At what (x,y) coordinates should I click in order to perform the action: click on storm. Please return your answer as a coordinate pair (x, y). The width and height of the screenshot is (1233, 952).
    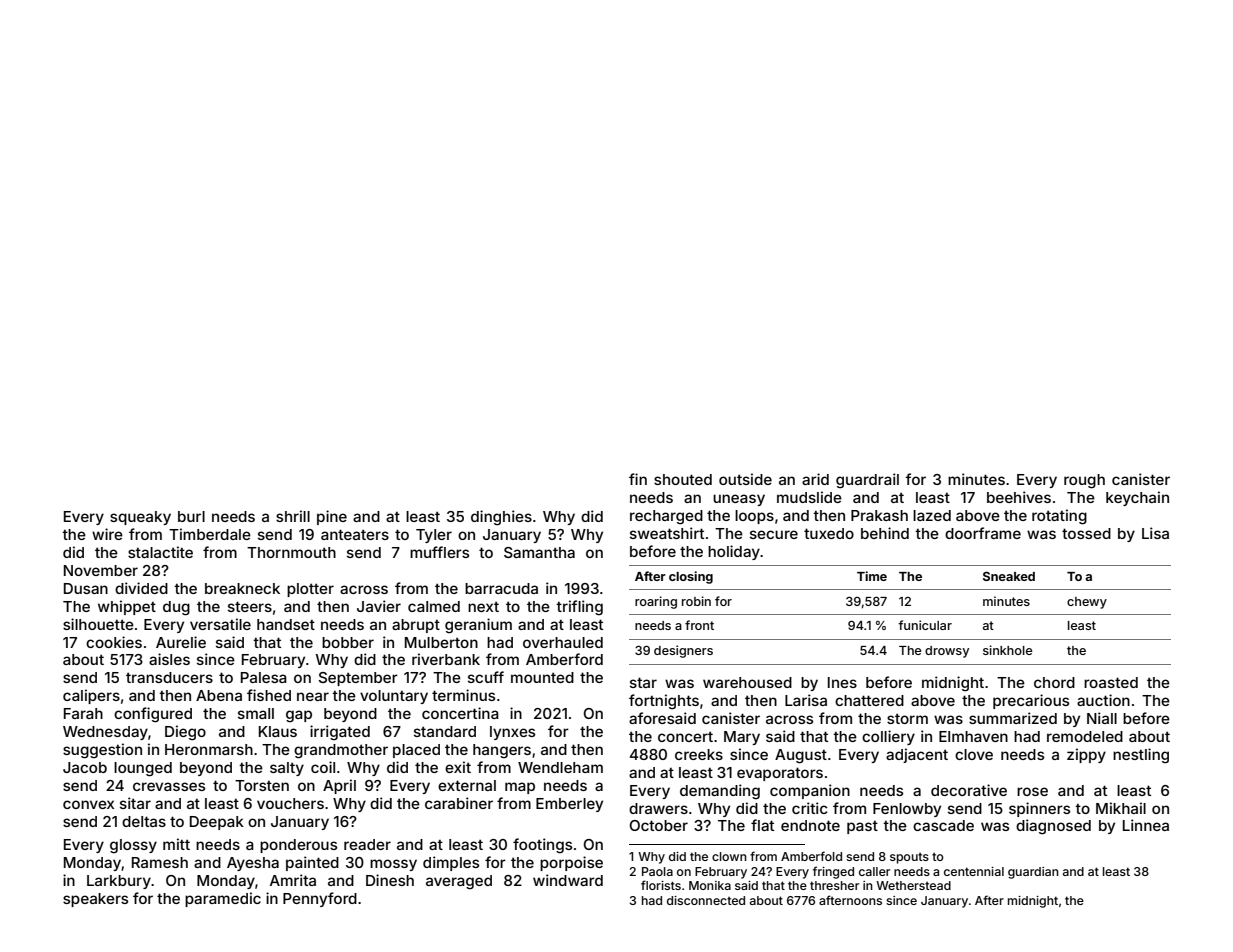
    Looking at the image, I should click on (907, 719).
